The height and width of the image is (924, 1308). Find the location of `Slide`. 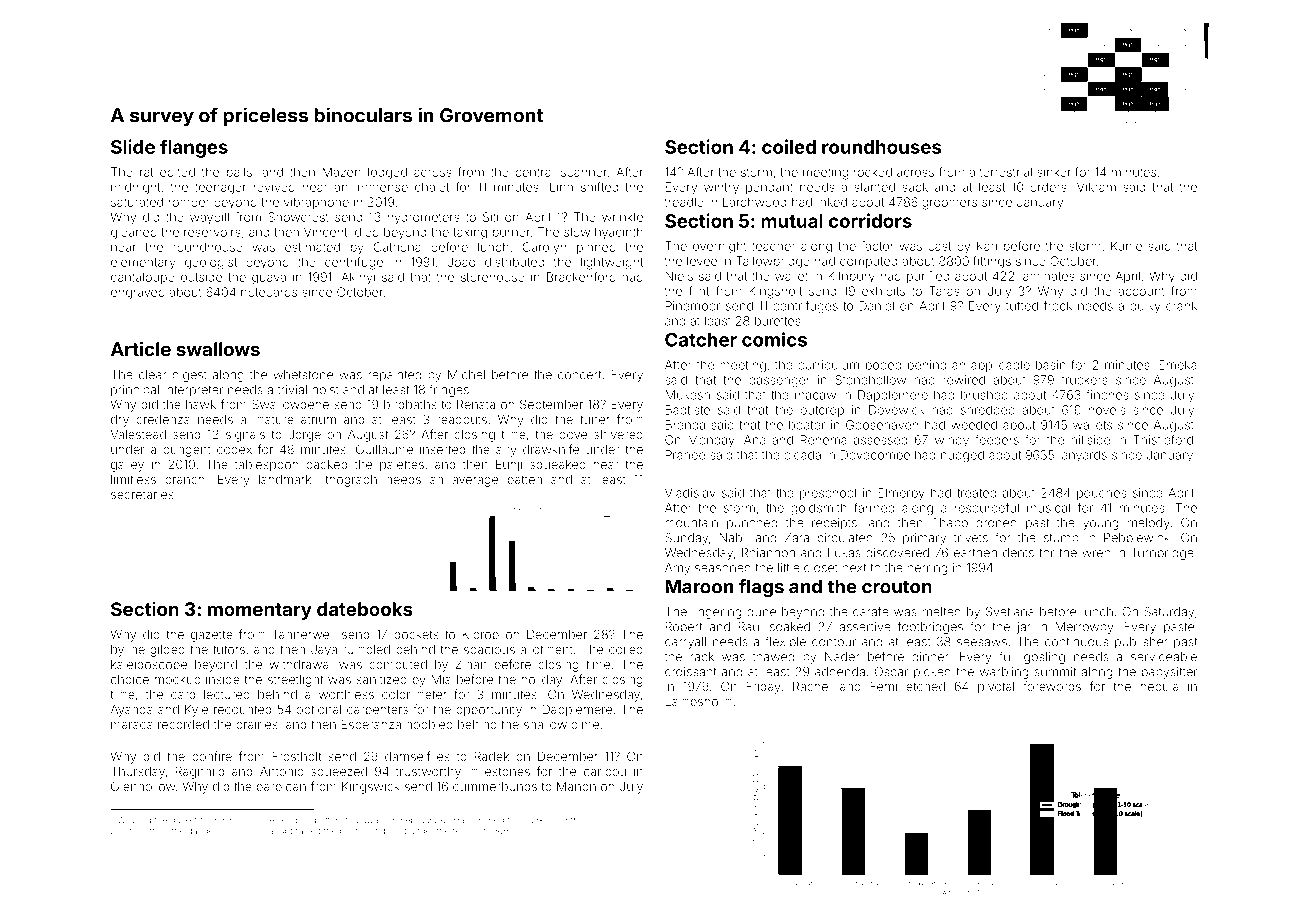

Slide is located at coordinates (133, 146).
